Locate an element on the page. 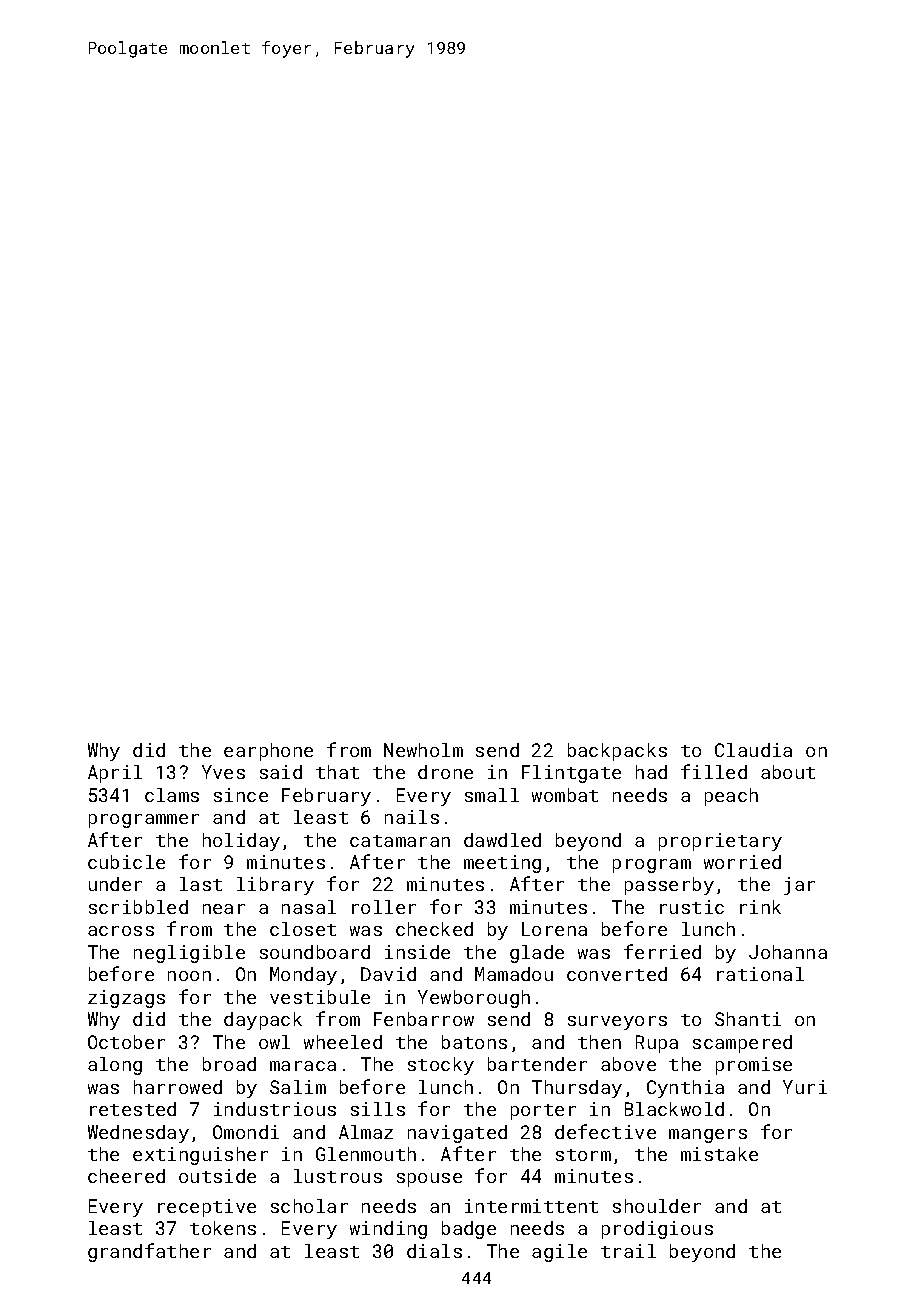  sills is located at coordinates (378, 1109).
